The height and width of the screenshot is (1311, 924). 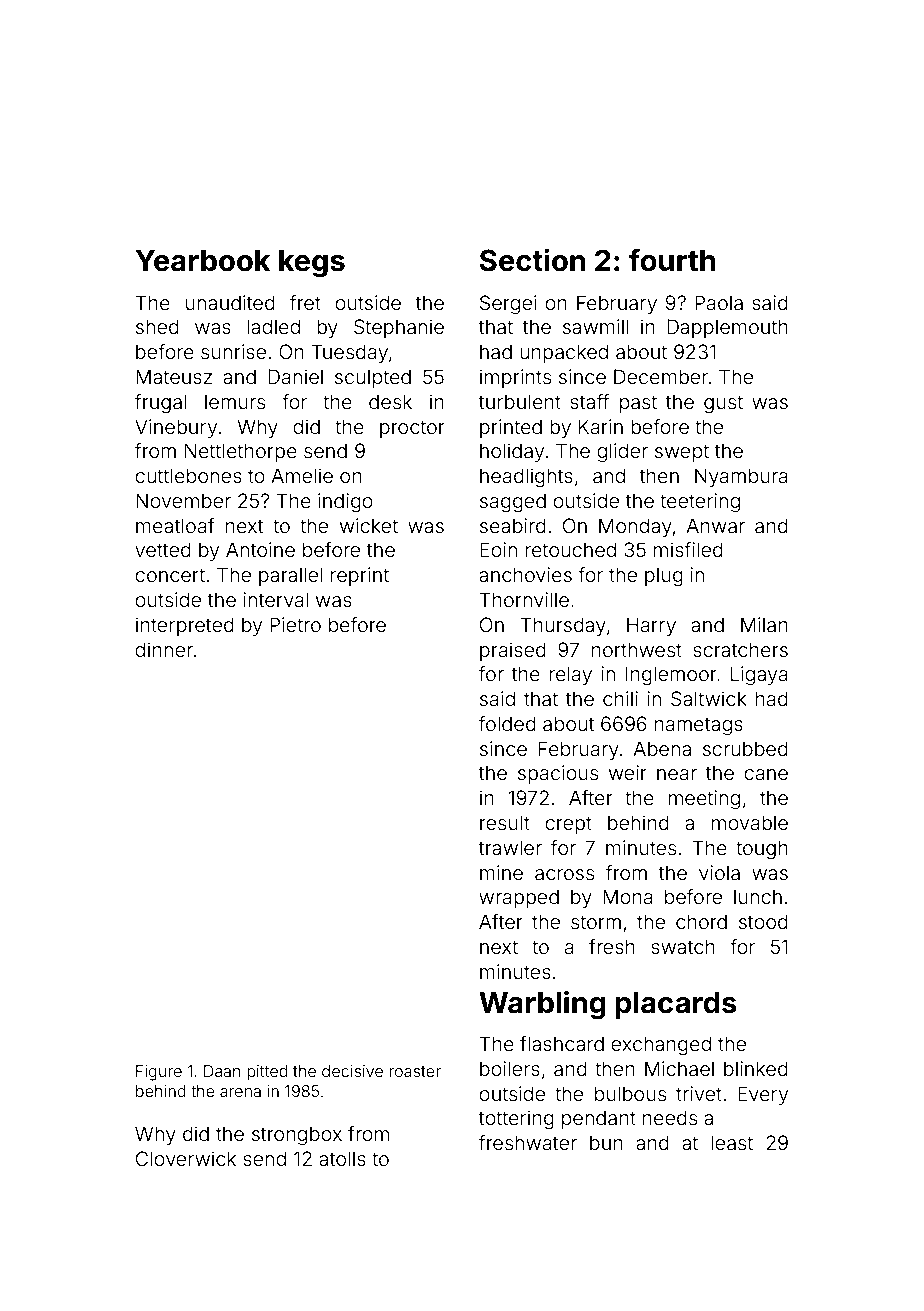 I want to click on bun, so click(x=606, y=1142).
